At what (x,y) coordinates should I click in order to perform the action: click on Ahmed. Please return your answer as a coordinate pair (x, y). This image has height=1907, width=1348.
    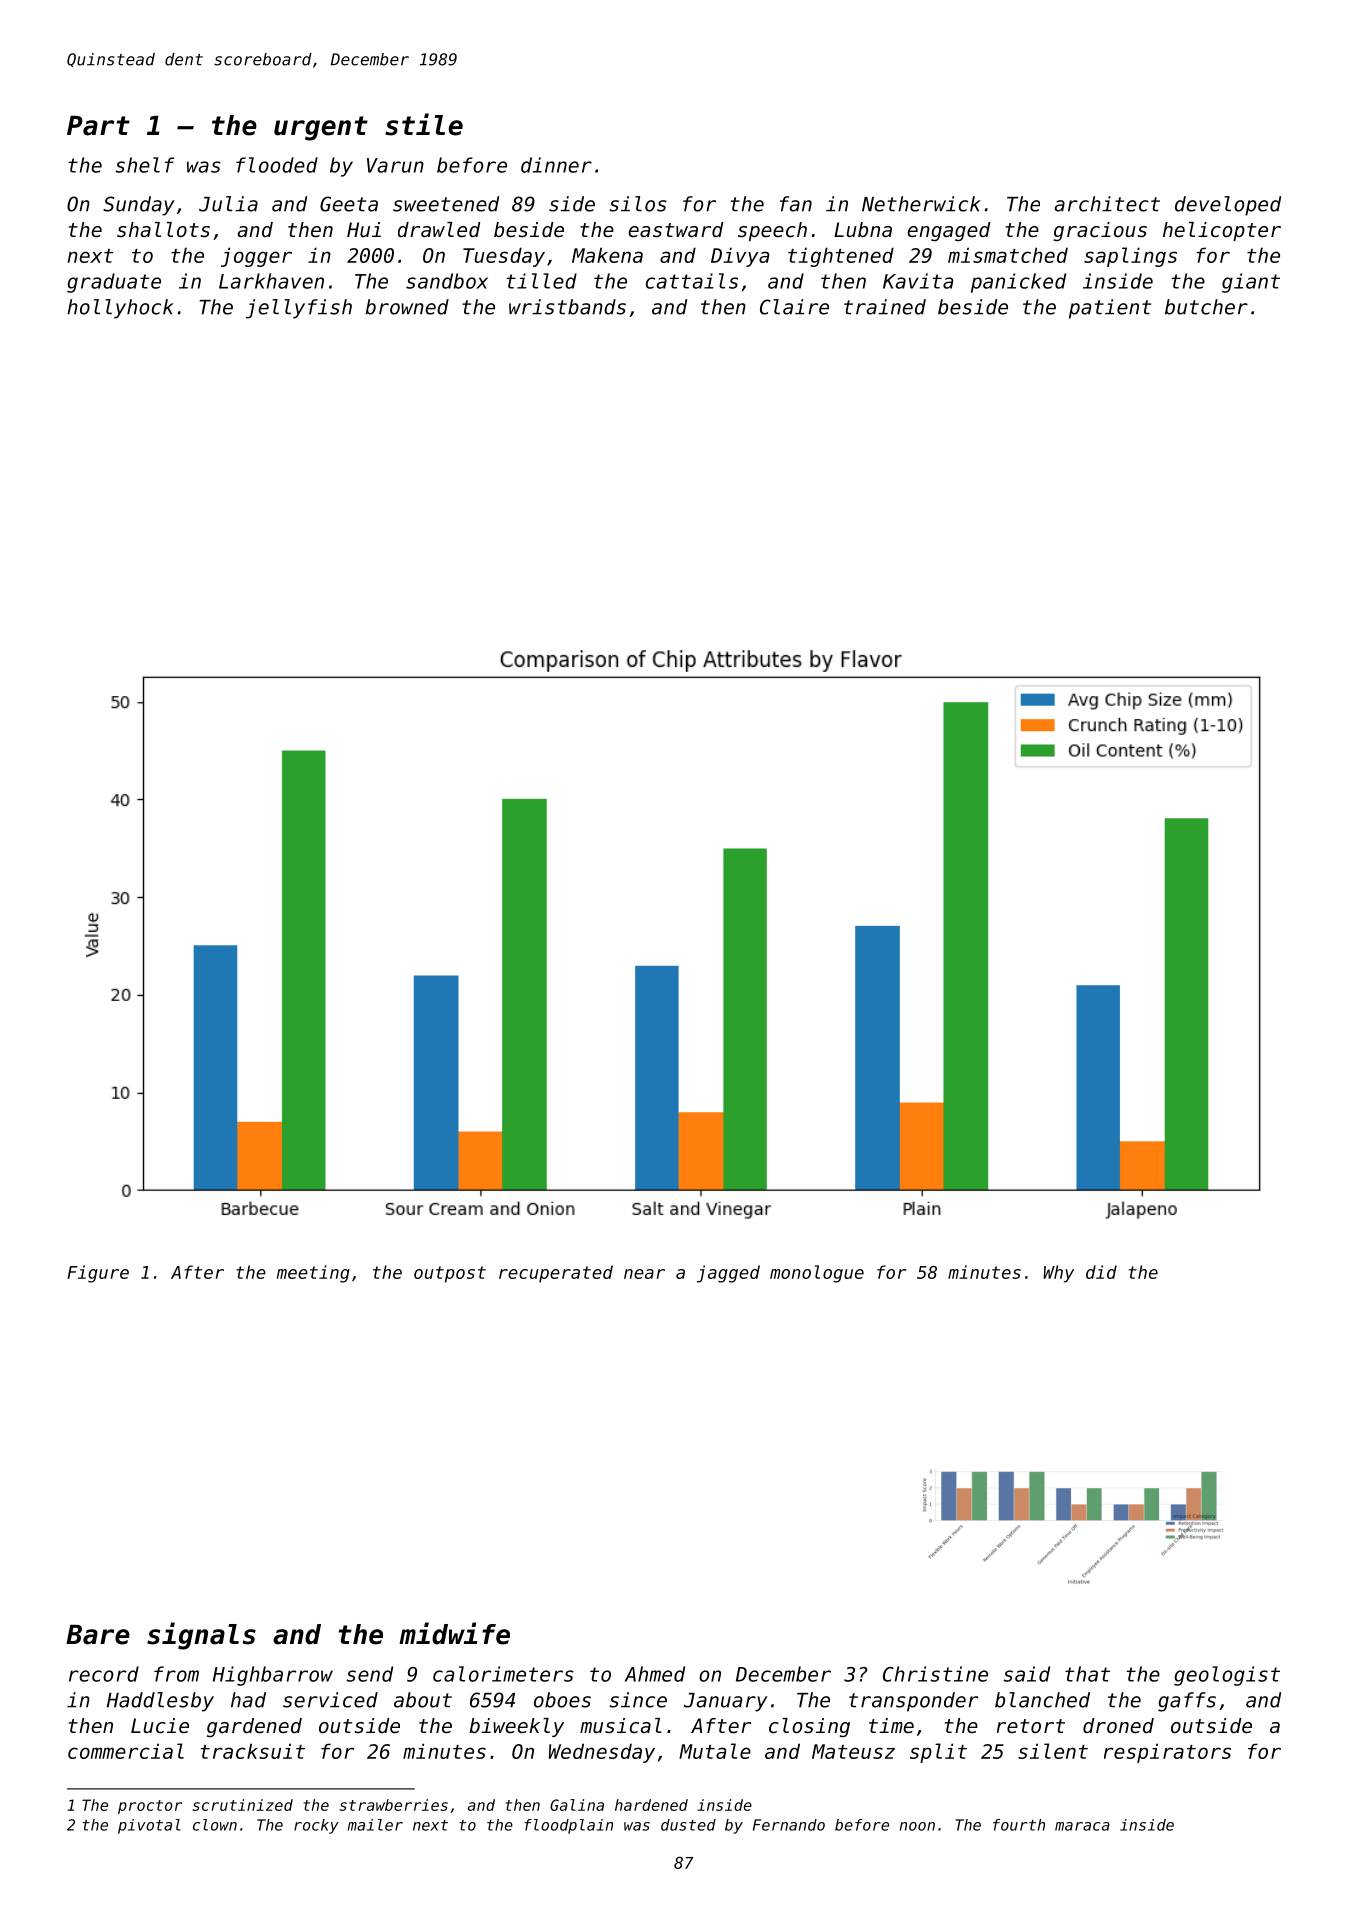
    Looking at the image, I should click on (655, 1674).
